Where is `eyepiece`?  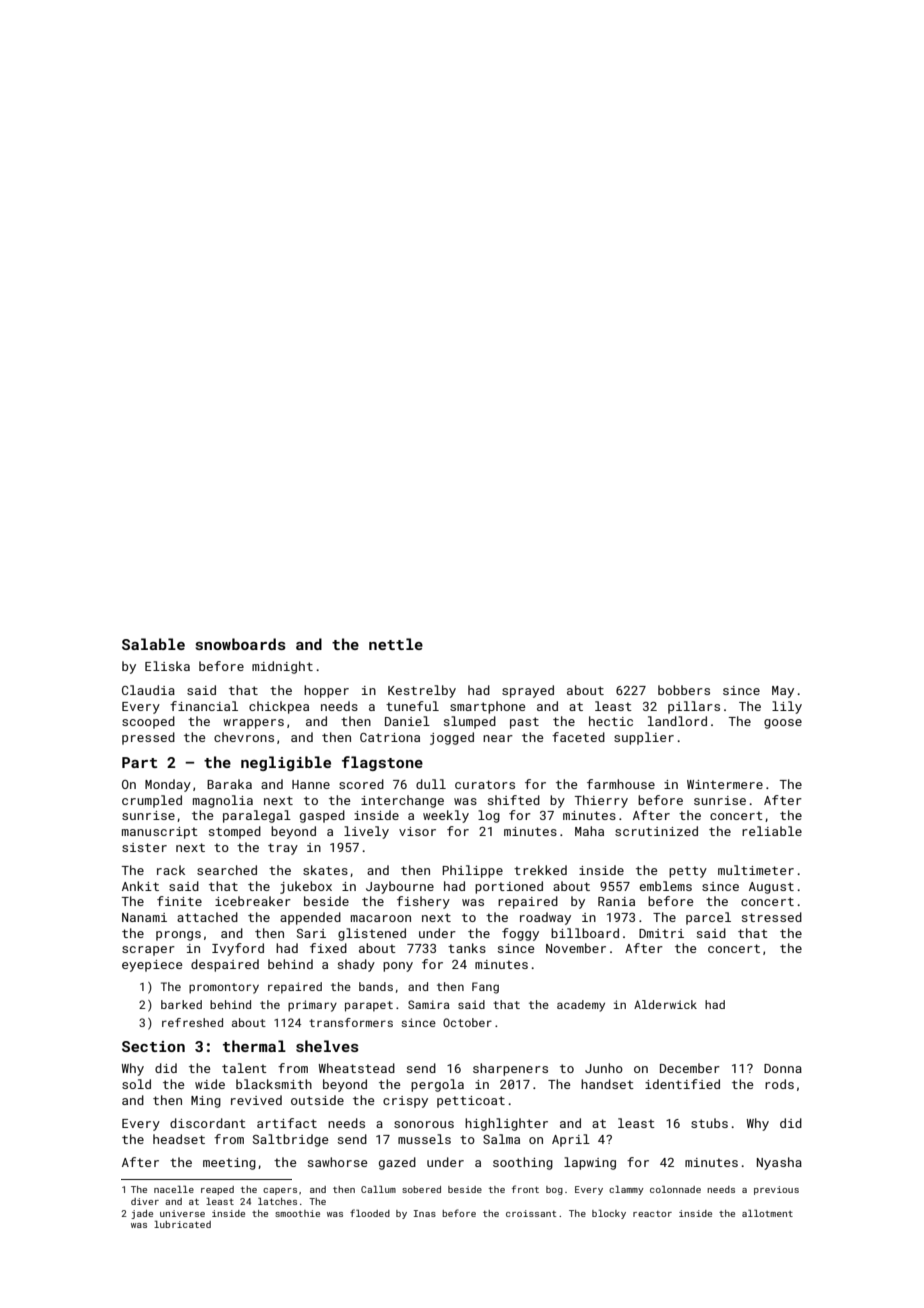
eyepiece is located at coordinates (152, 966).
